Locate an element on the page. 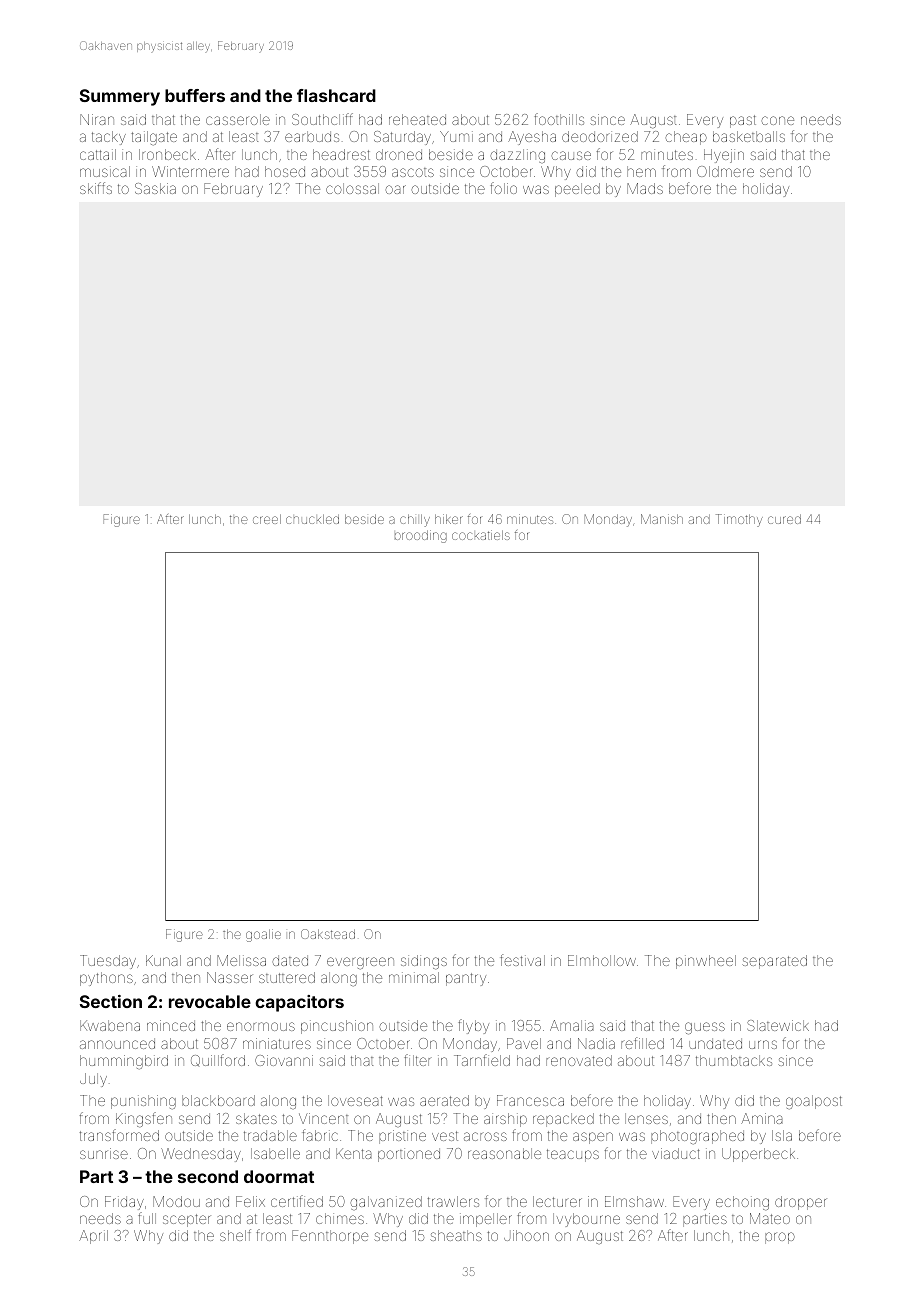  Timothy is located at coordinates (739, 520).
